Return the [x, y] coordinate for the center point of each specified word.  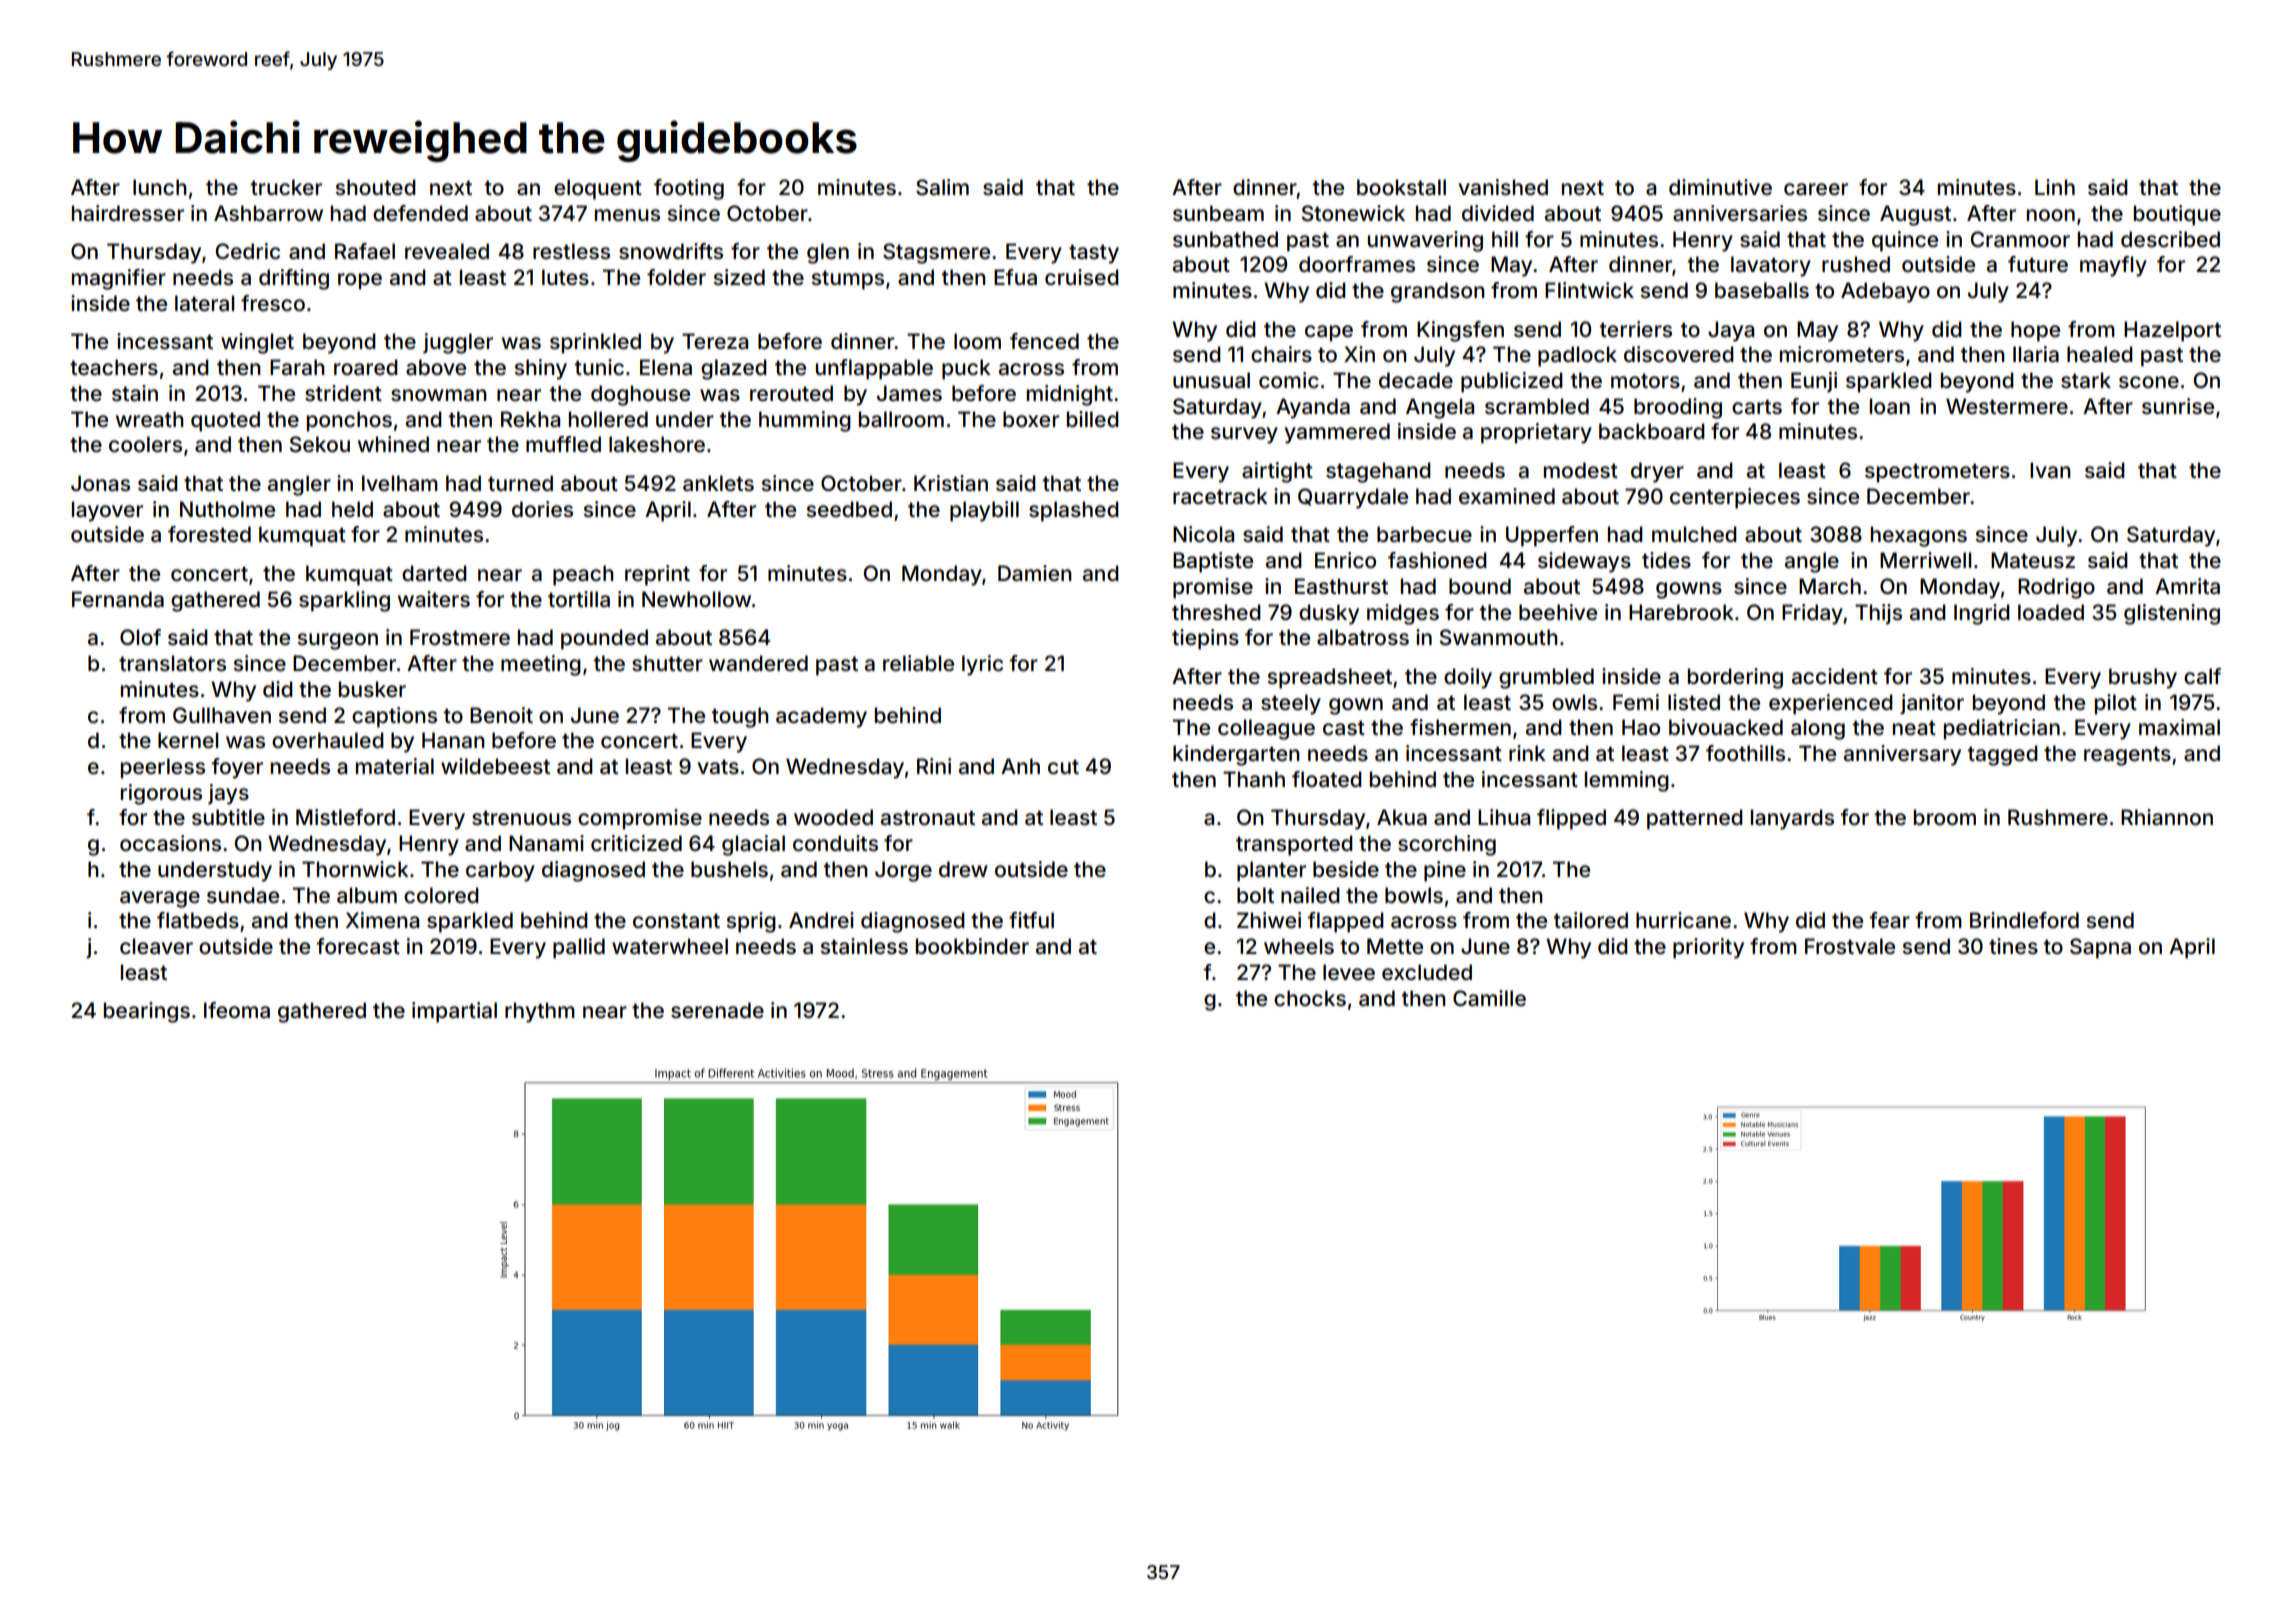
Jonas [100, 483]
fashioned [1437, 560]
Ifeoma [237, 1010]
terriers [1636, 329]
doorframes [1357, 264]
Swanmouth [1499, 637]
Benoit [501, 715]
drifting [294, 279]
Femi [1636, 702]
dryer [1657, 472]
